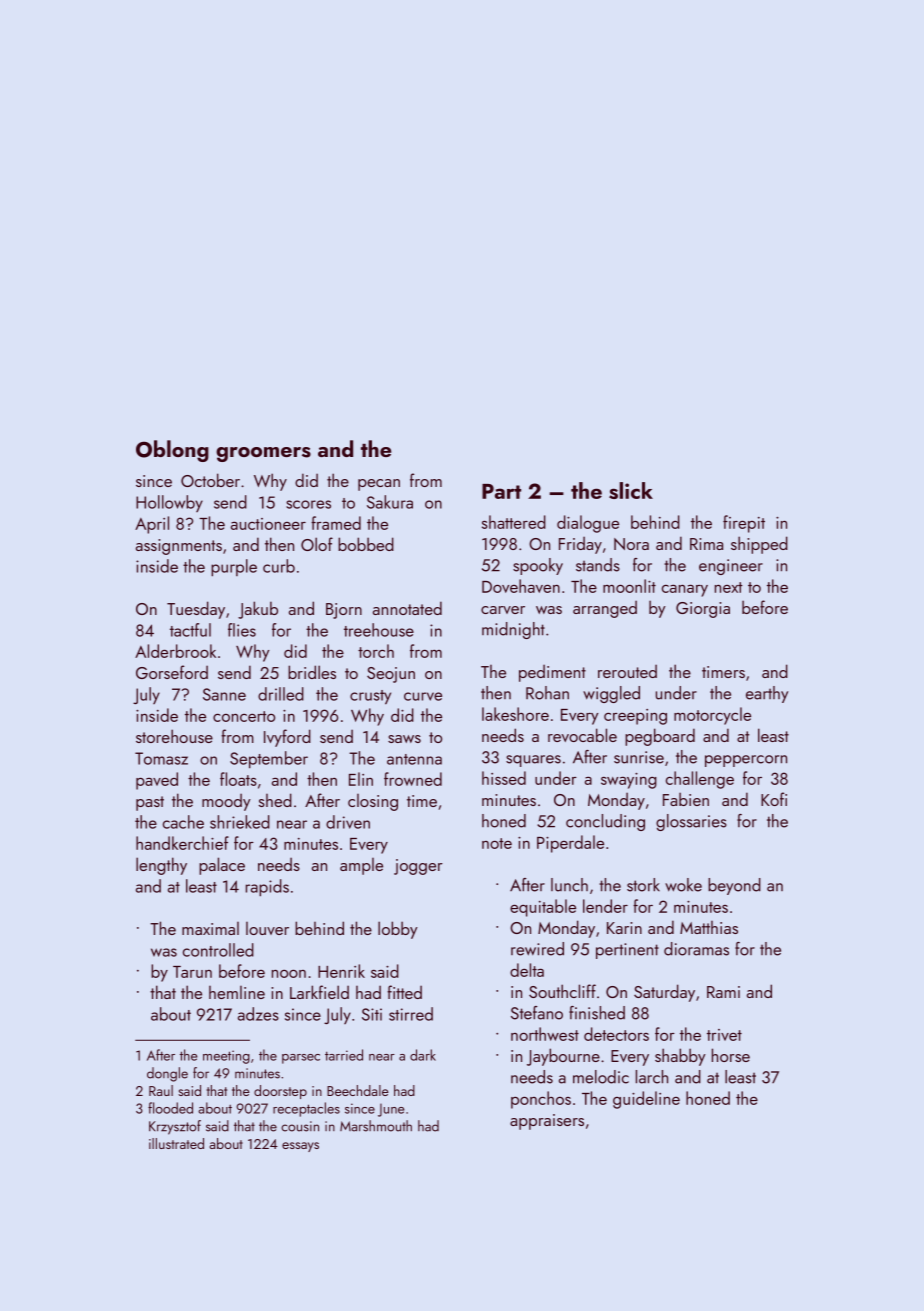 Image resolution: width=924 pixels, height=1311 pixels. Describe the element at coordinates (734, 886) in the screenshot. I see `beyond` at that location.
